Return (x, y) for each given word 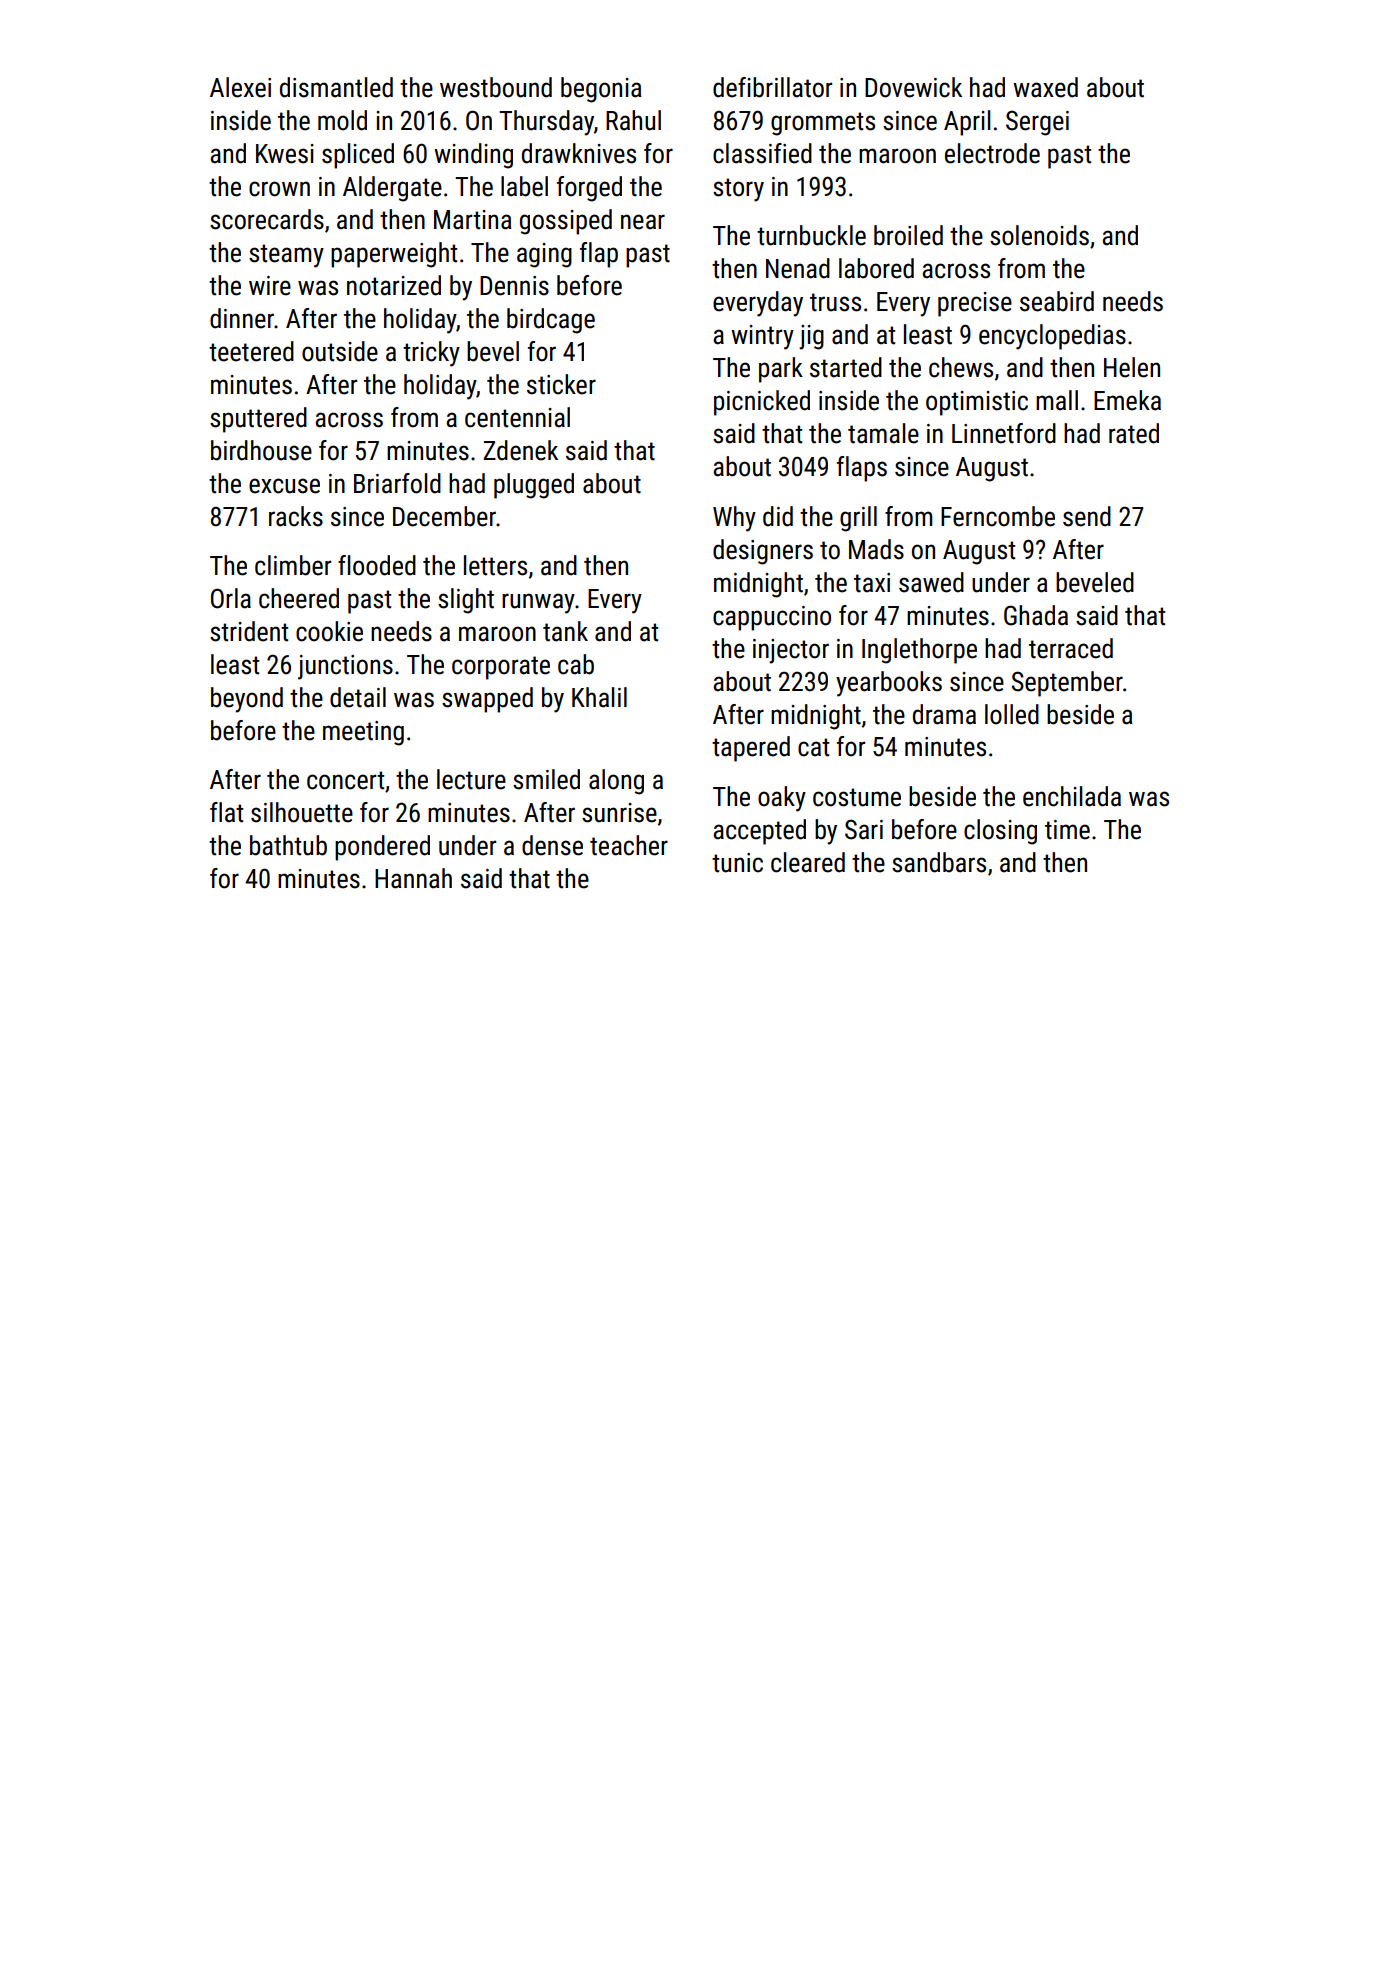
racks (296, 516)
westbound (496, 87)
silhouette (302, 812)
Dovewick (913, 87)
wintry (762, 337)
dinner (242, 318)
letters (495, 565)
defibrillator (772, 87)
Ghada (1036, 615)
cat (813, 747)
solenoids (1039, 235)
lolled (1012, 714)
